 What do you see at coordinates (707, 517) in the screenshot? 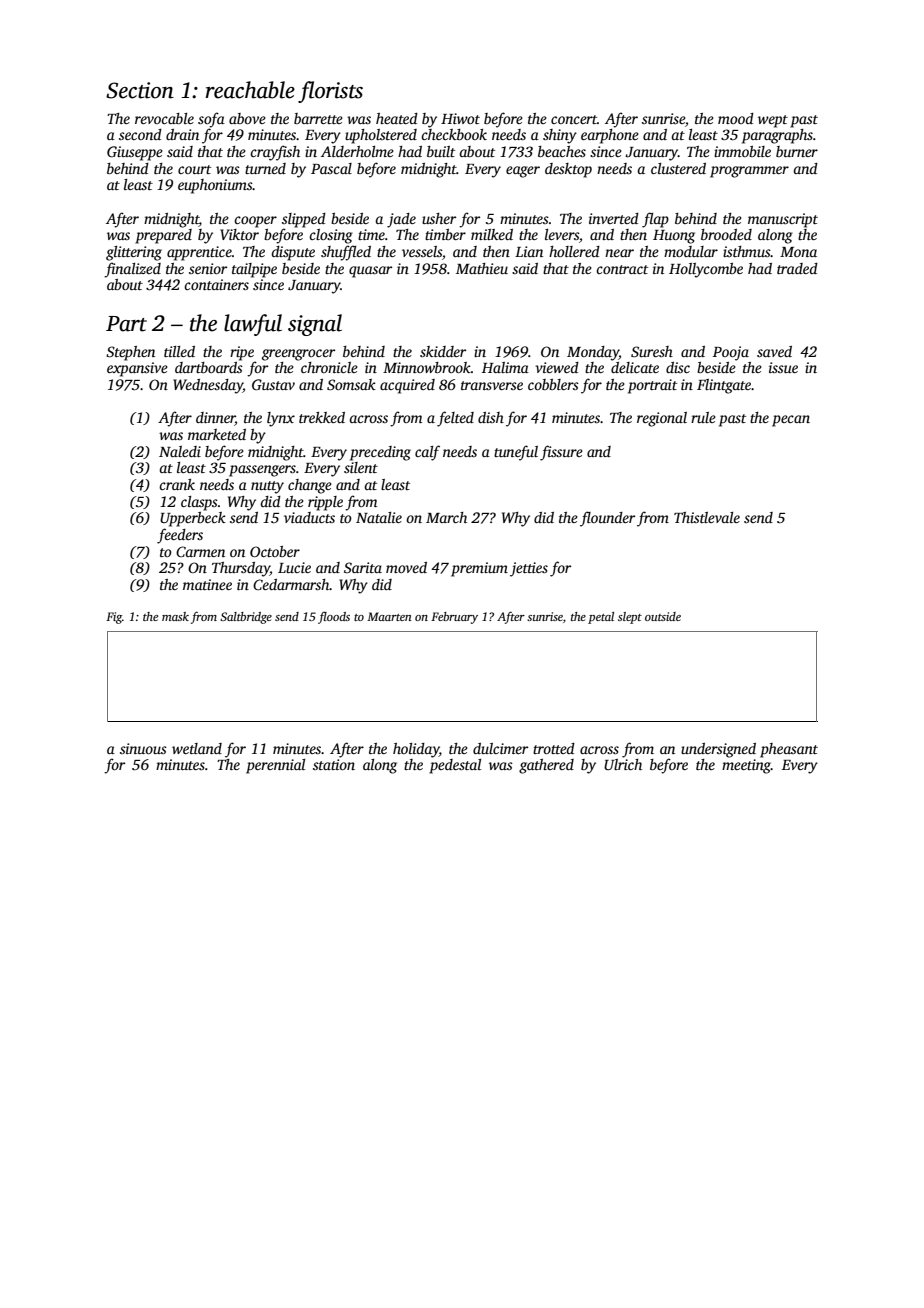
I see `Thistlevale` at bounding box center [707, 517].
